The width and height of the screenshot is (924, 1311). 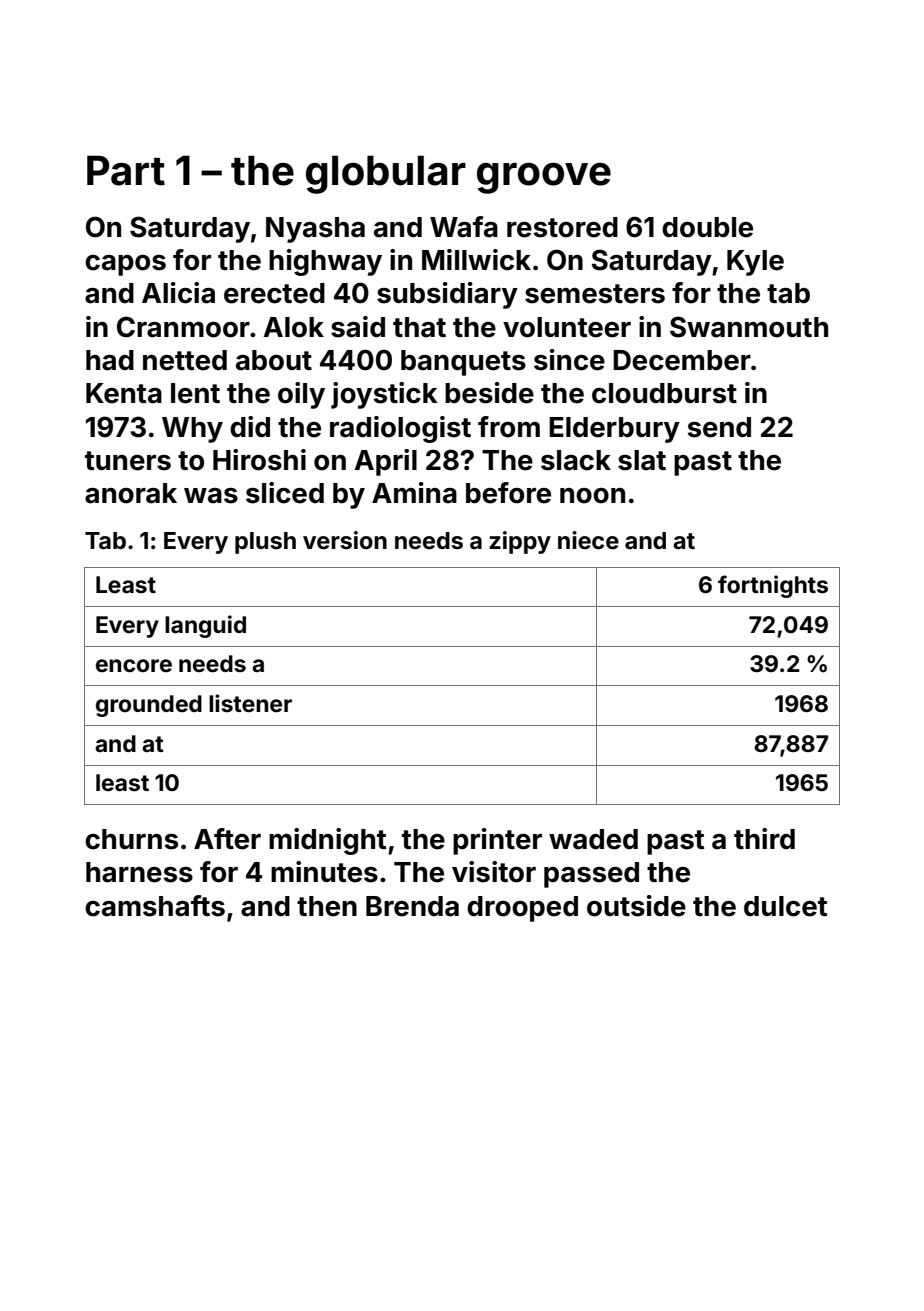 What do you see at coordinates (509, 427) in the screenshot?
I see `from` at bounding box center [509, 427].
